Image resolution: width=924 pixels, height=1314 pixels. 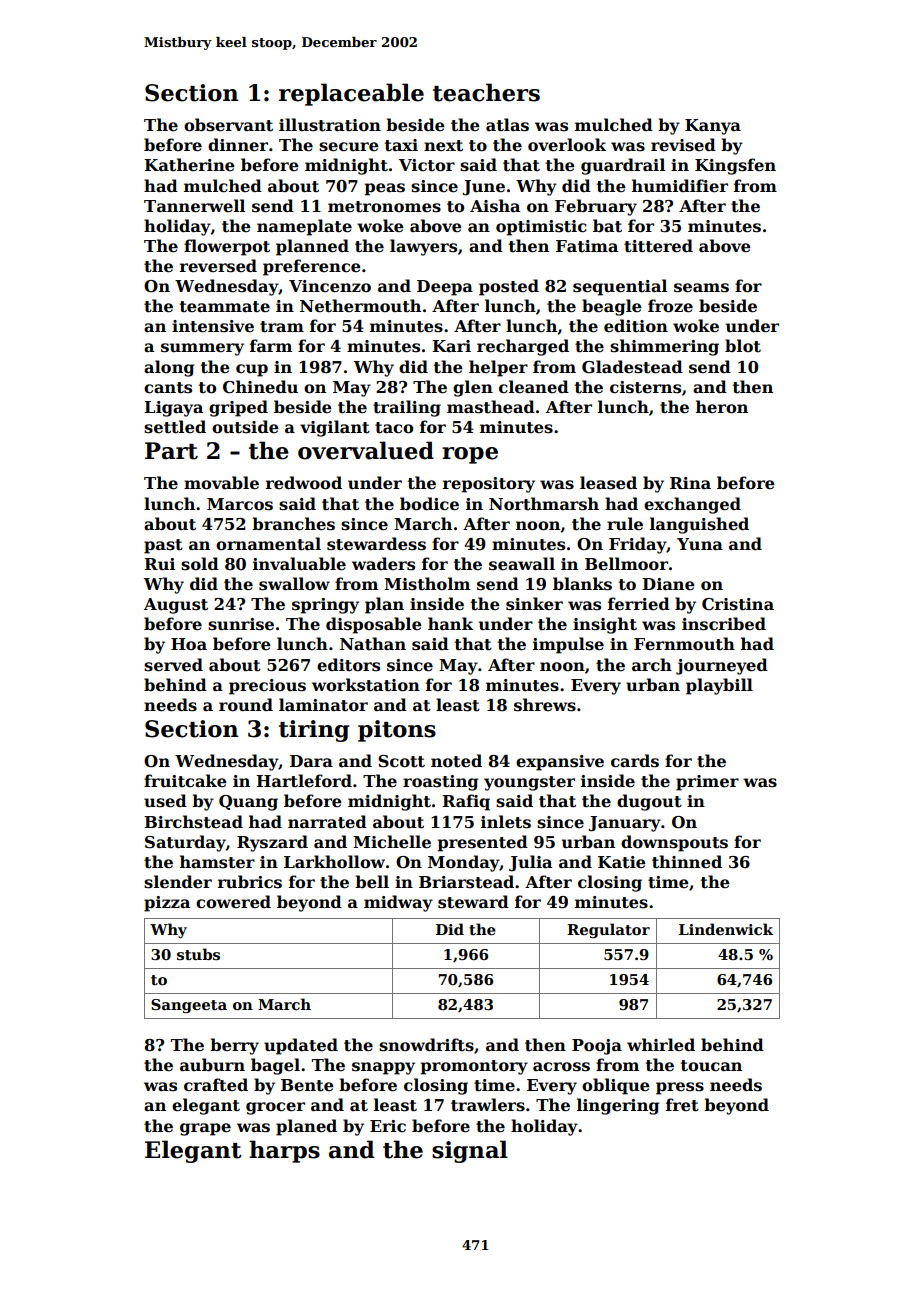 I want to click on midway, so click(x=398, y=903).
